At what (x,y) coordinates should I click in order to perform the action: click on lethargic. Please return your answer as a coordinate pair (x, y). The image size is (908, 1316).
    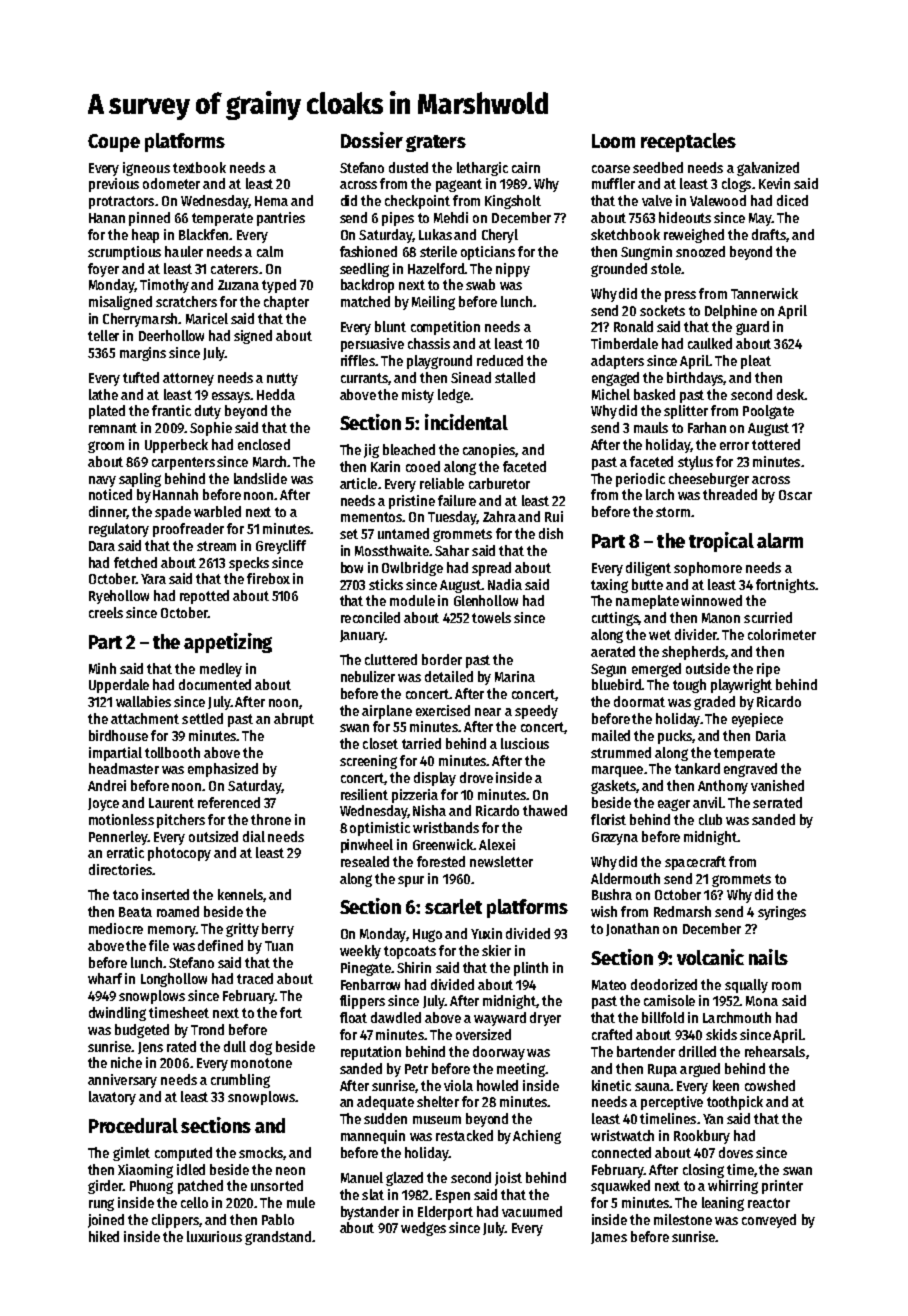
    Looking at the image, I should click on (482, 169).
